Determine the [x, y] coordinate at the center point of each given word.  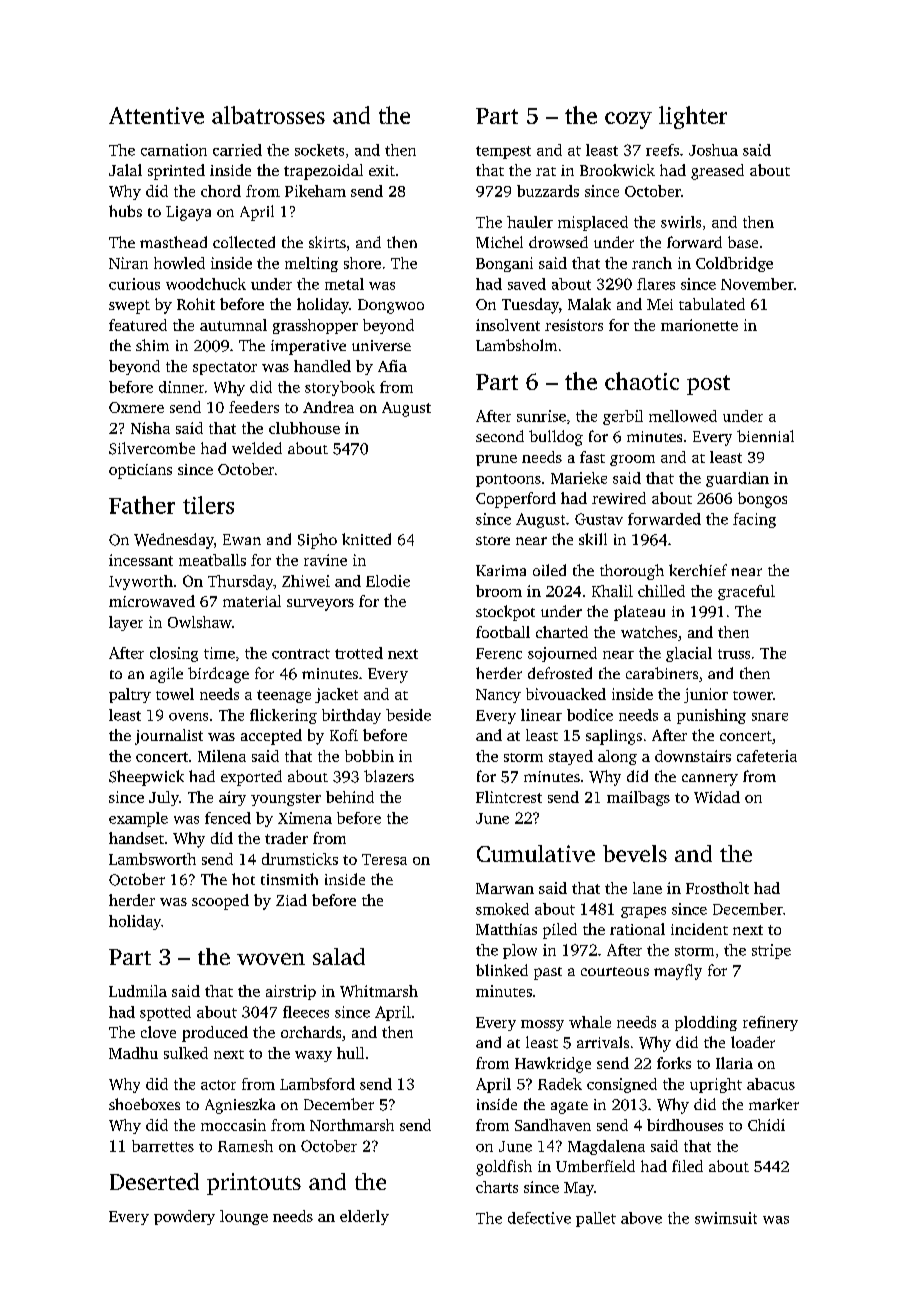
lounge [244, 1217]
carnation [174, 150]
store [493, 540]
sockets [319, 150]
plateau [639, 613]
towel [175, 694]
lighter [693, 117]
